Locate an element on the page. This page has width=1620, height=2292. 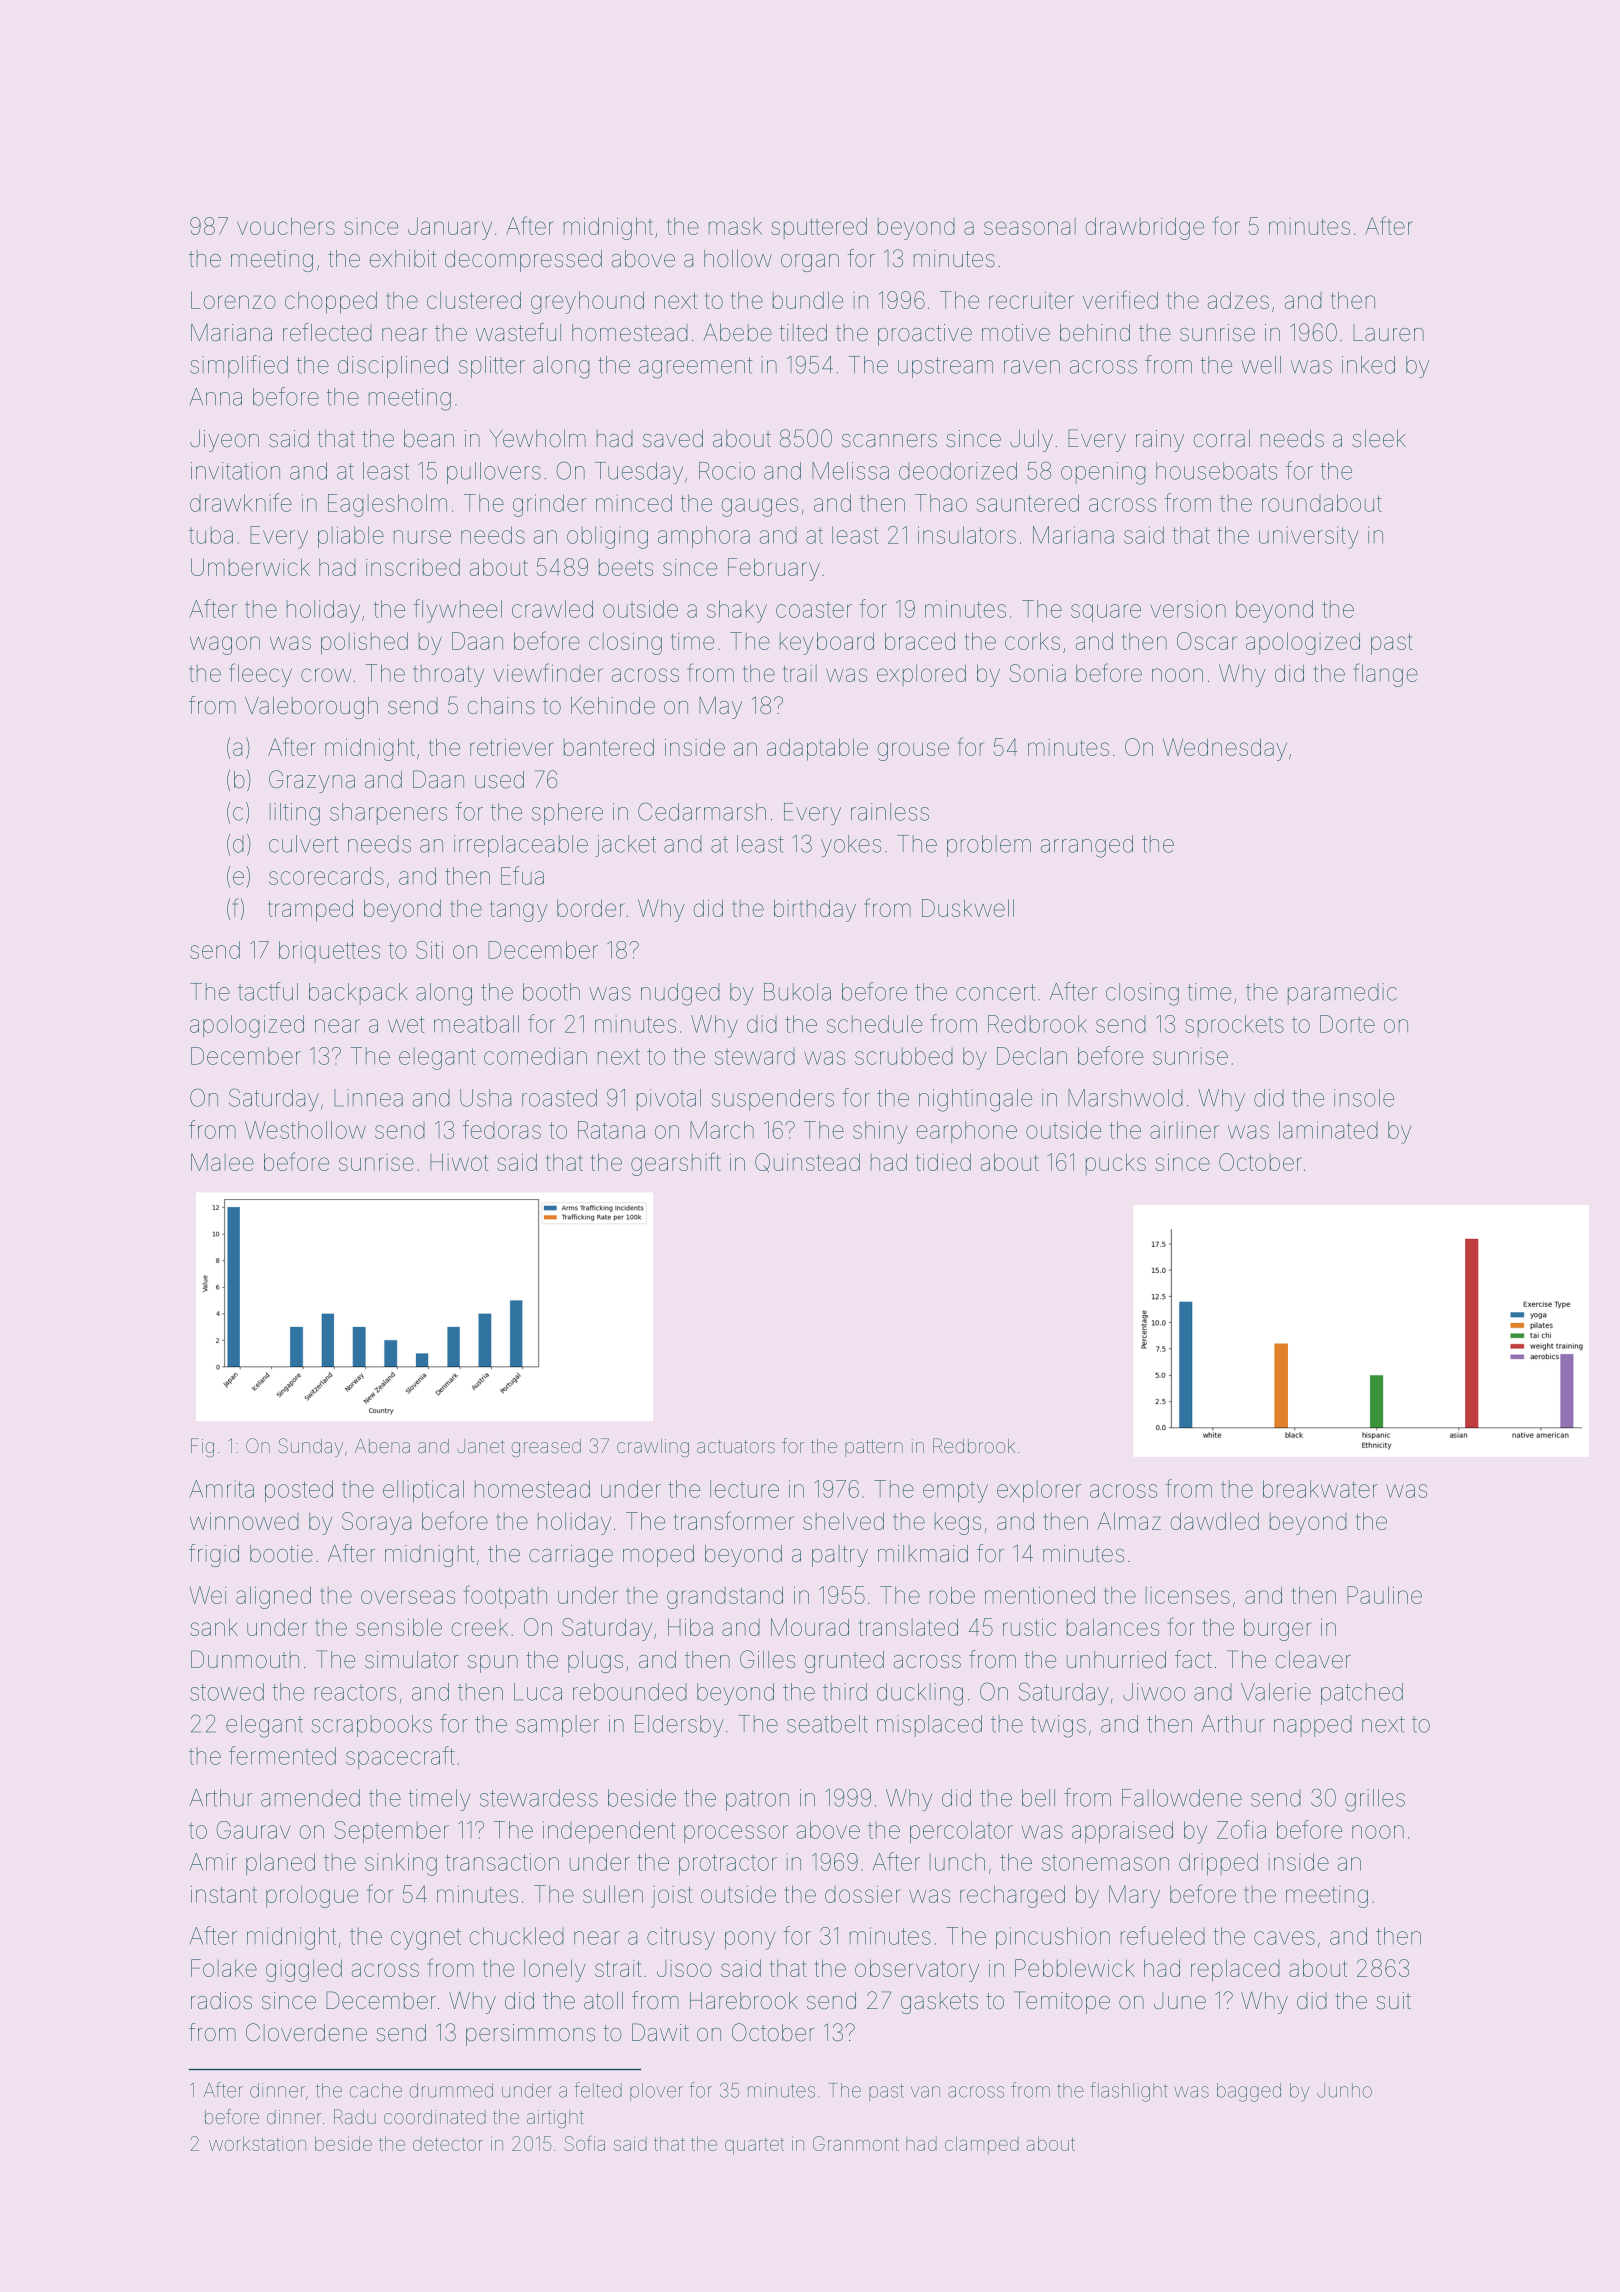
opening is located at coordinates (1103, 473).
